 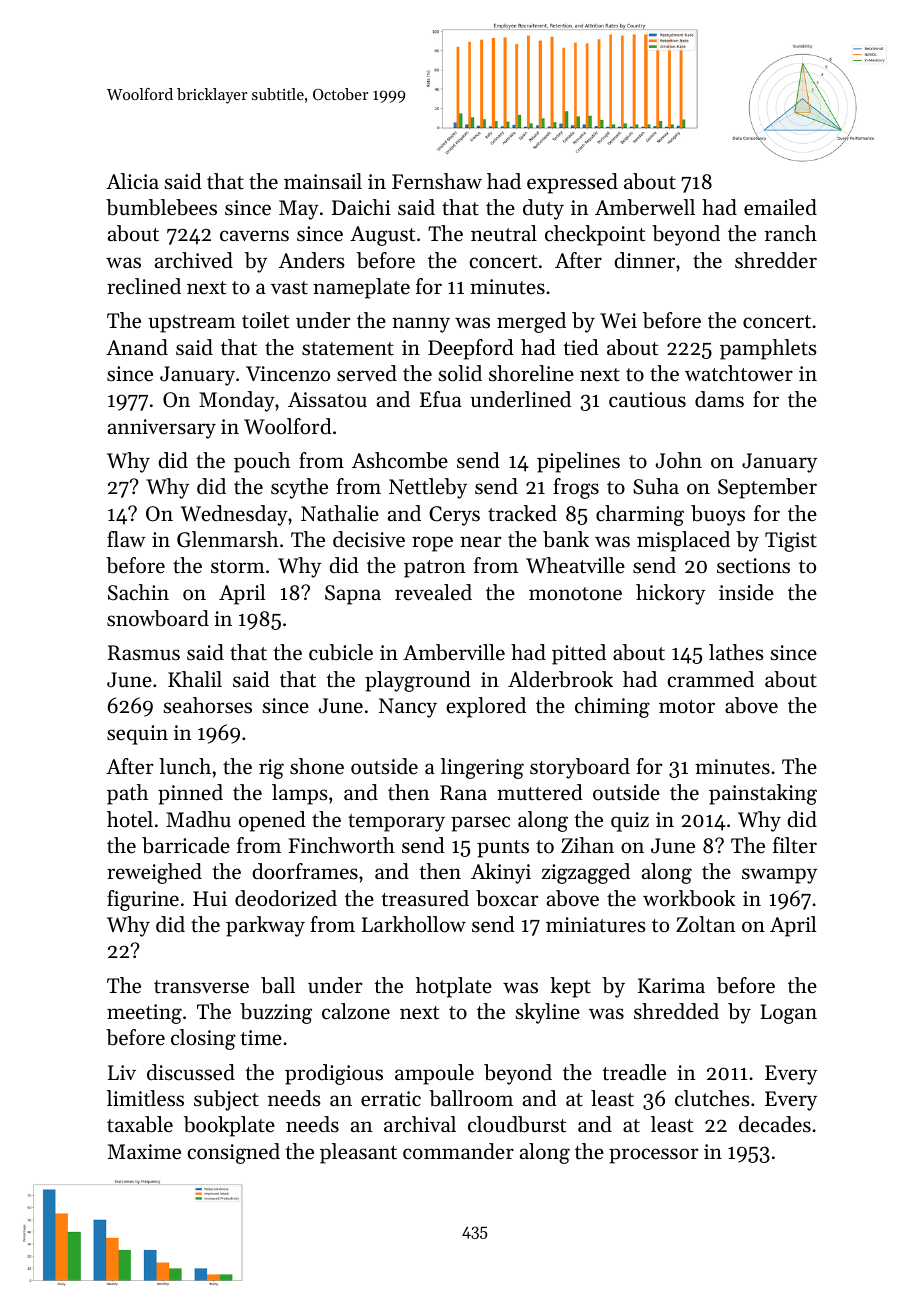 I want to click on Fernshaw, so click(x=437, y=181).
